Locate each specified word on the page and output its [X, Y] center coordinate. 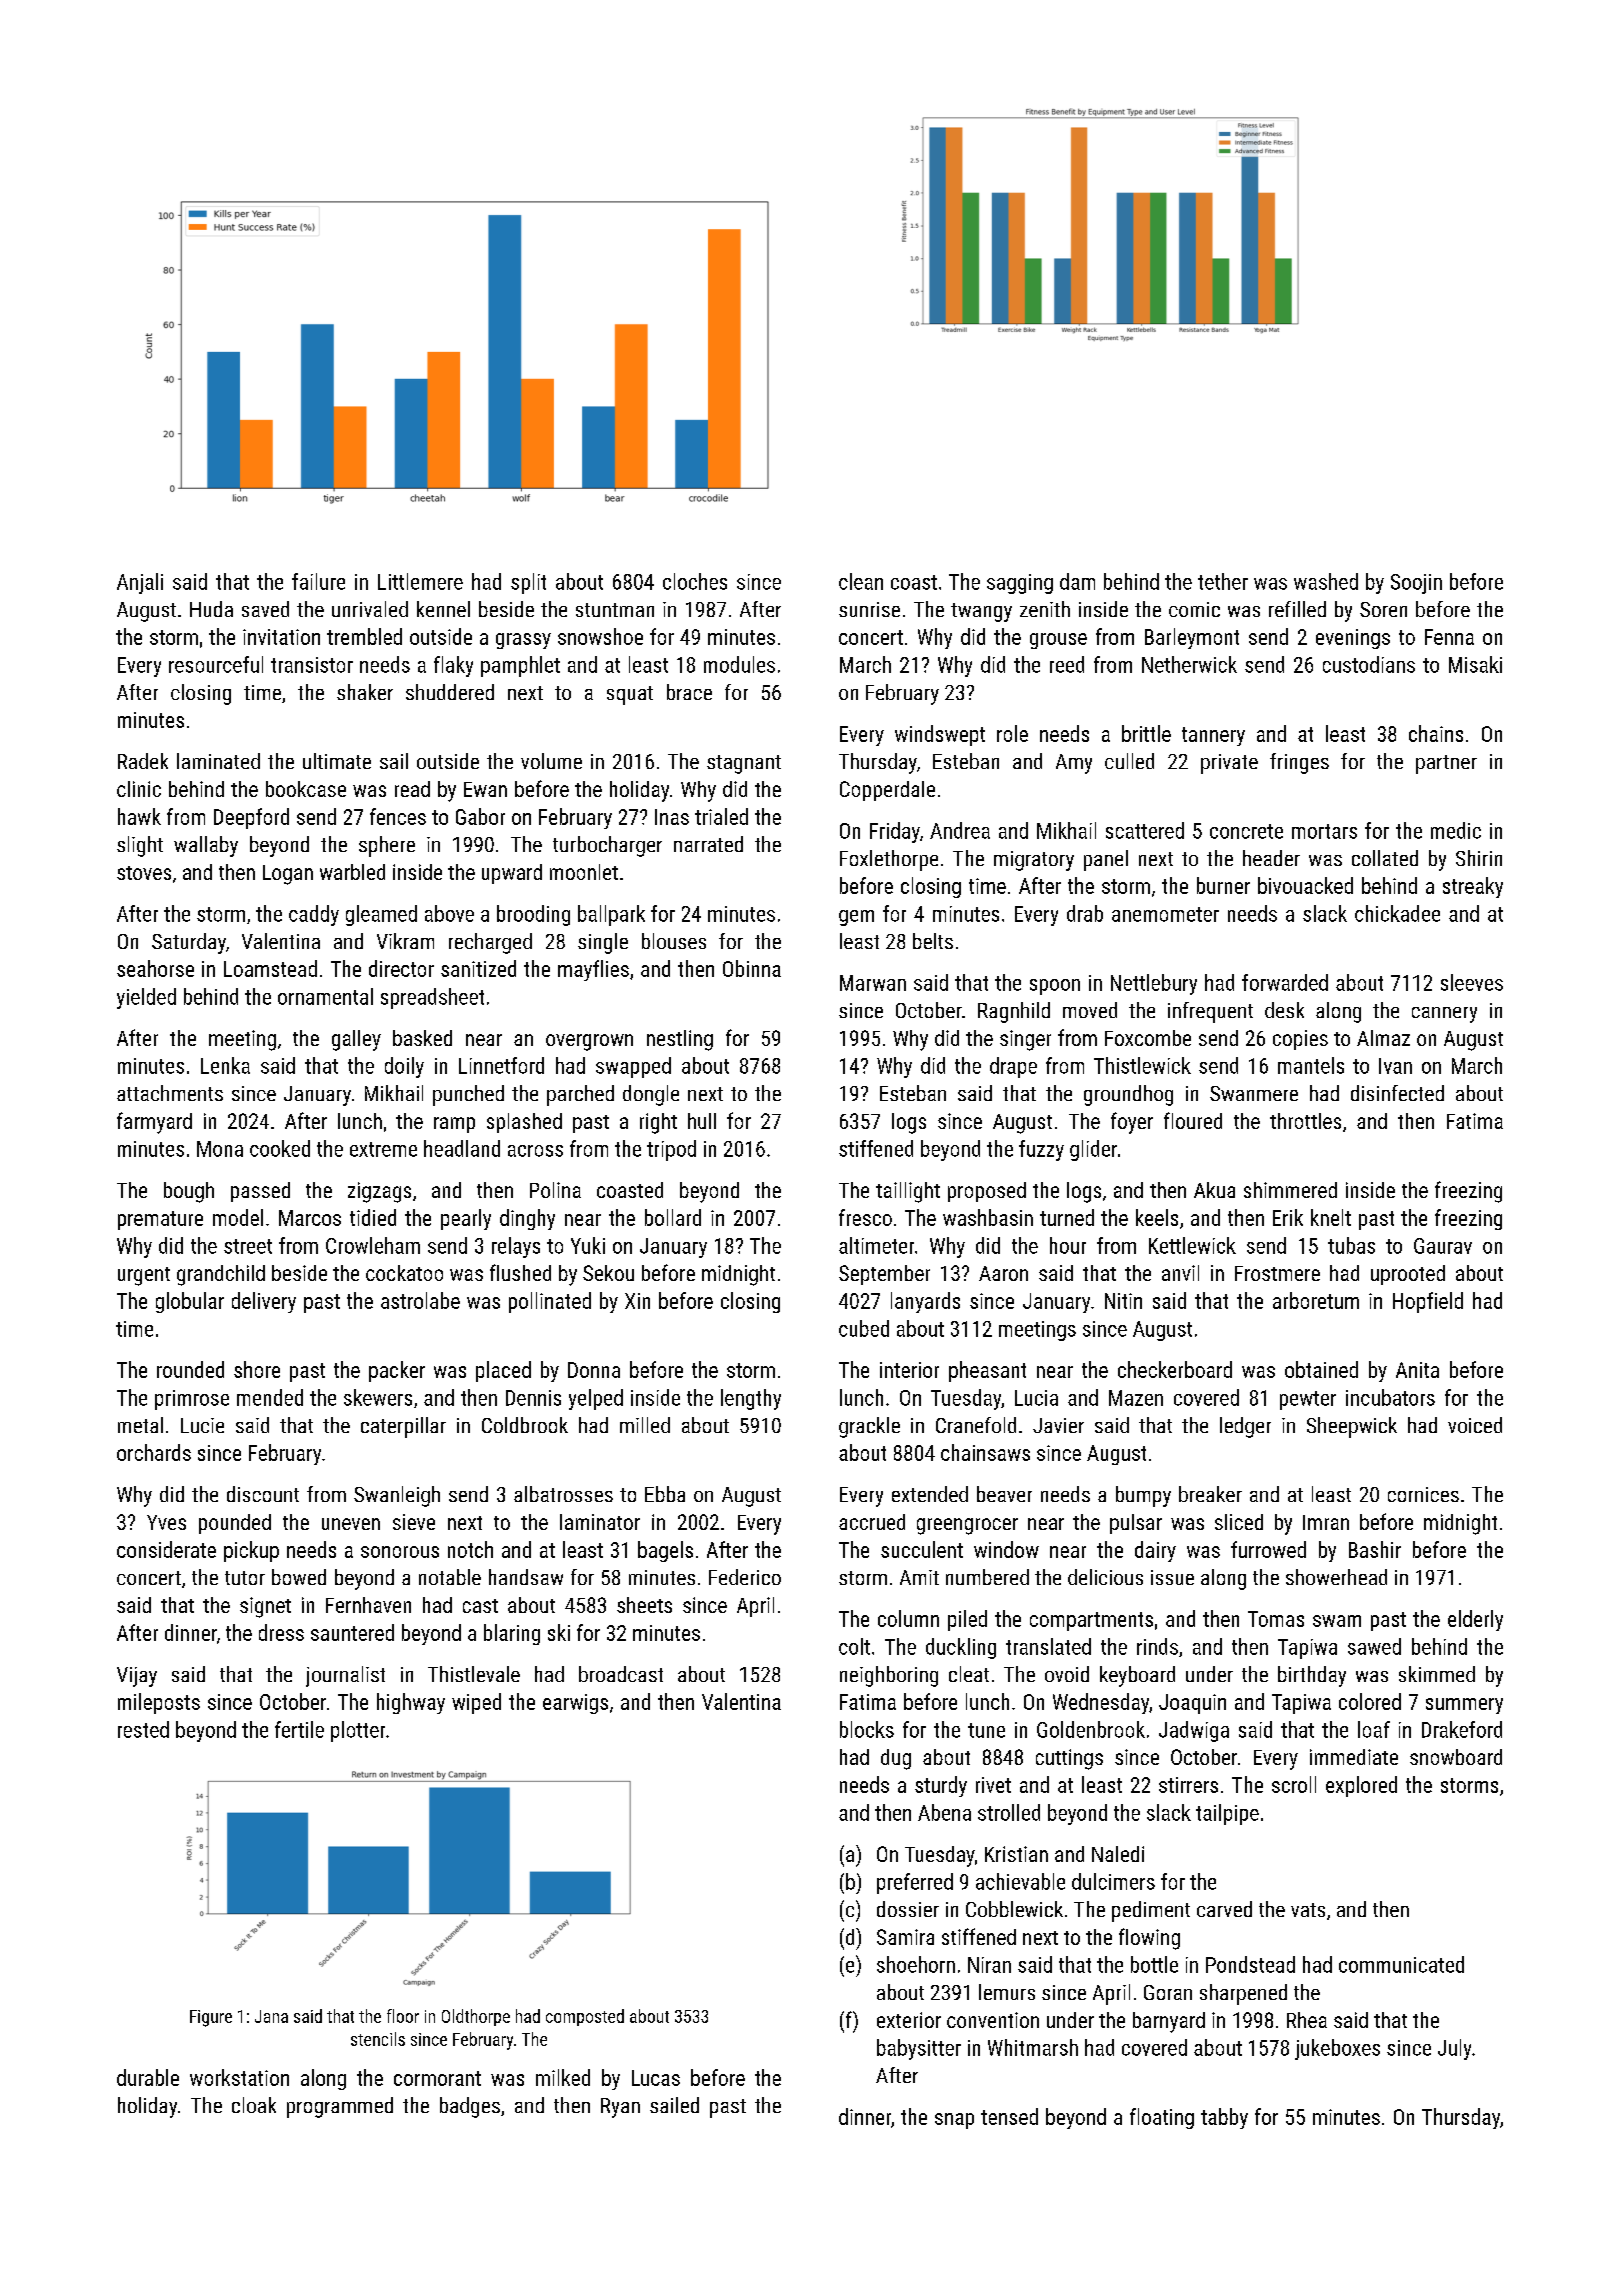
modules [739, 664]
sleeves [1472, 982]
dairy [1155, 1551]
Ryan [620, 2108]
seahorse [155, 968]
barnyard [1169, 2022]
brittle [1146, 733]
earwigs [575, 1704]
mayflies [593, 970]
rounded [190, 1369]
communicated [1401, 1964]
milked [563, 2077]
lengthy [751, 1399]
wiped [476, 1703]
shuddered [450, 692]
